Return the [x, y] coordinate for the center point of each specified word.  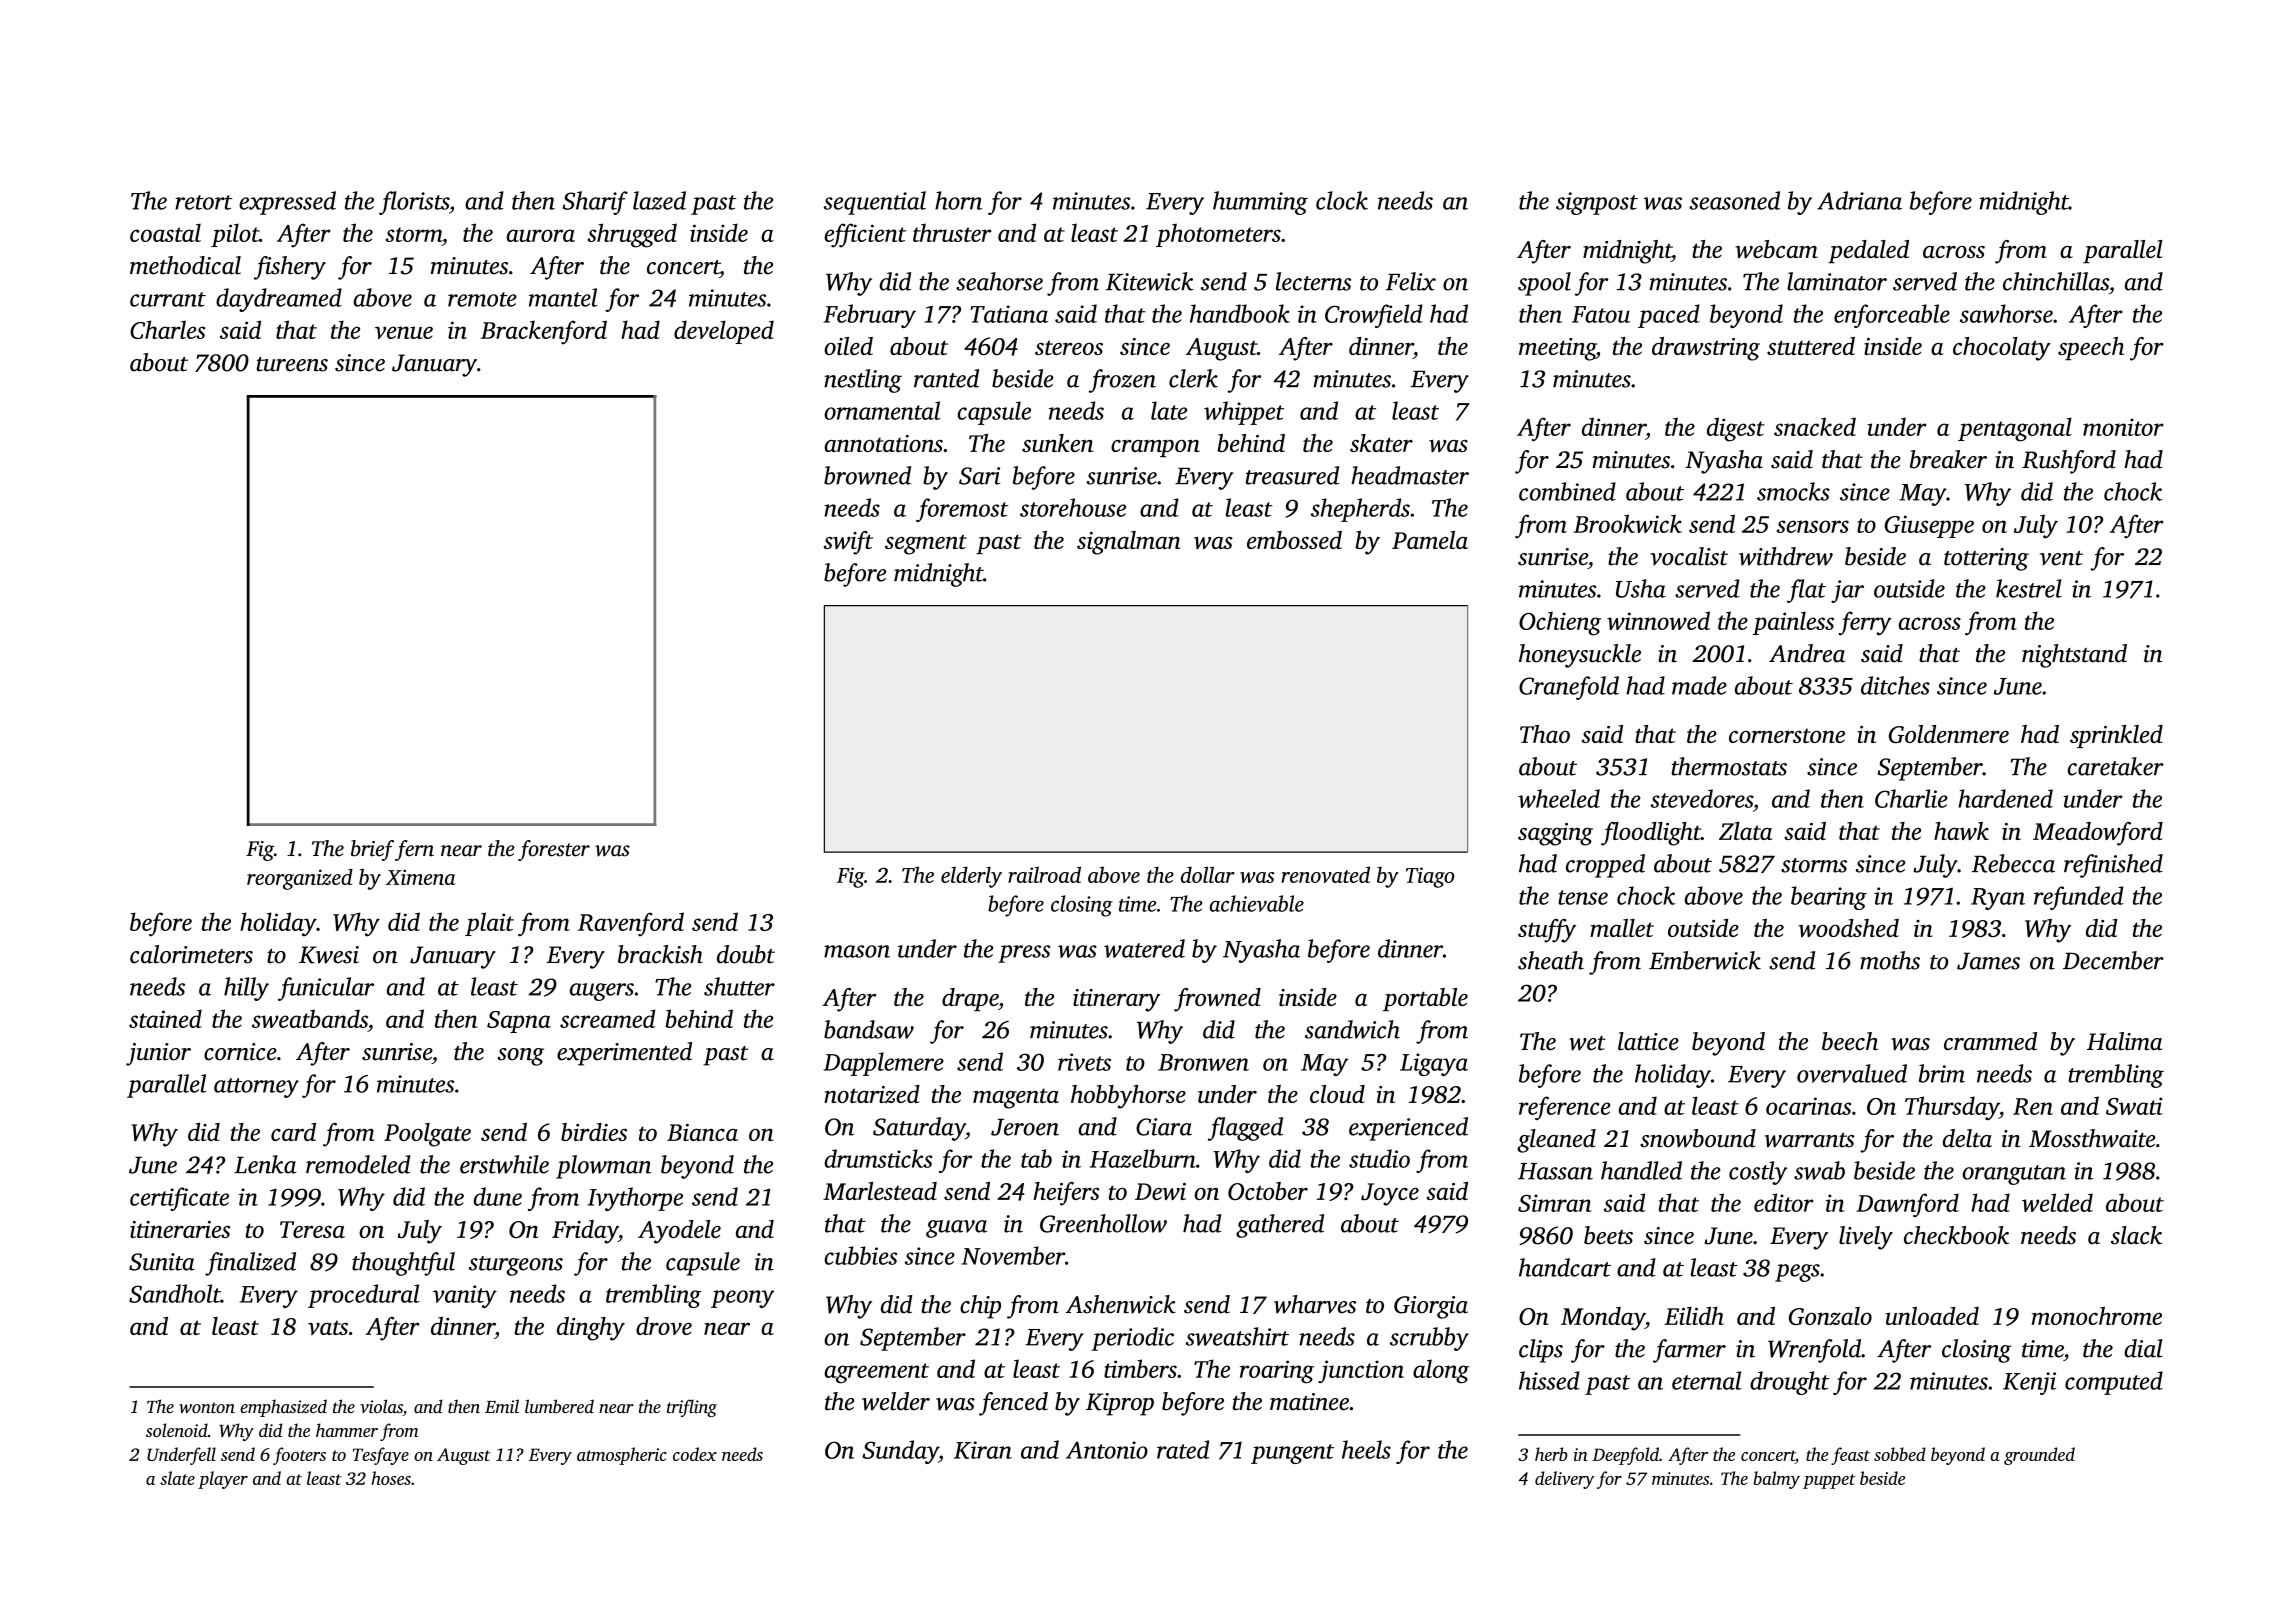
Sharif [595, 203]
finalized [250, 1264]
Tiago [1430, 877]
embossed [1294, 540]
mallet [1622, 928]
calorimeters [191, 954]
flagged [1245, 1129]
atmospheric [622, 1456]
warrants [1810, 1140]
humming [1260, 203]
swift [848, 543]
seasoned [1734, 200]
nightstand [2074, 656]
